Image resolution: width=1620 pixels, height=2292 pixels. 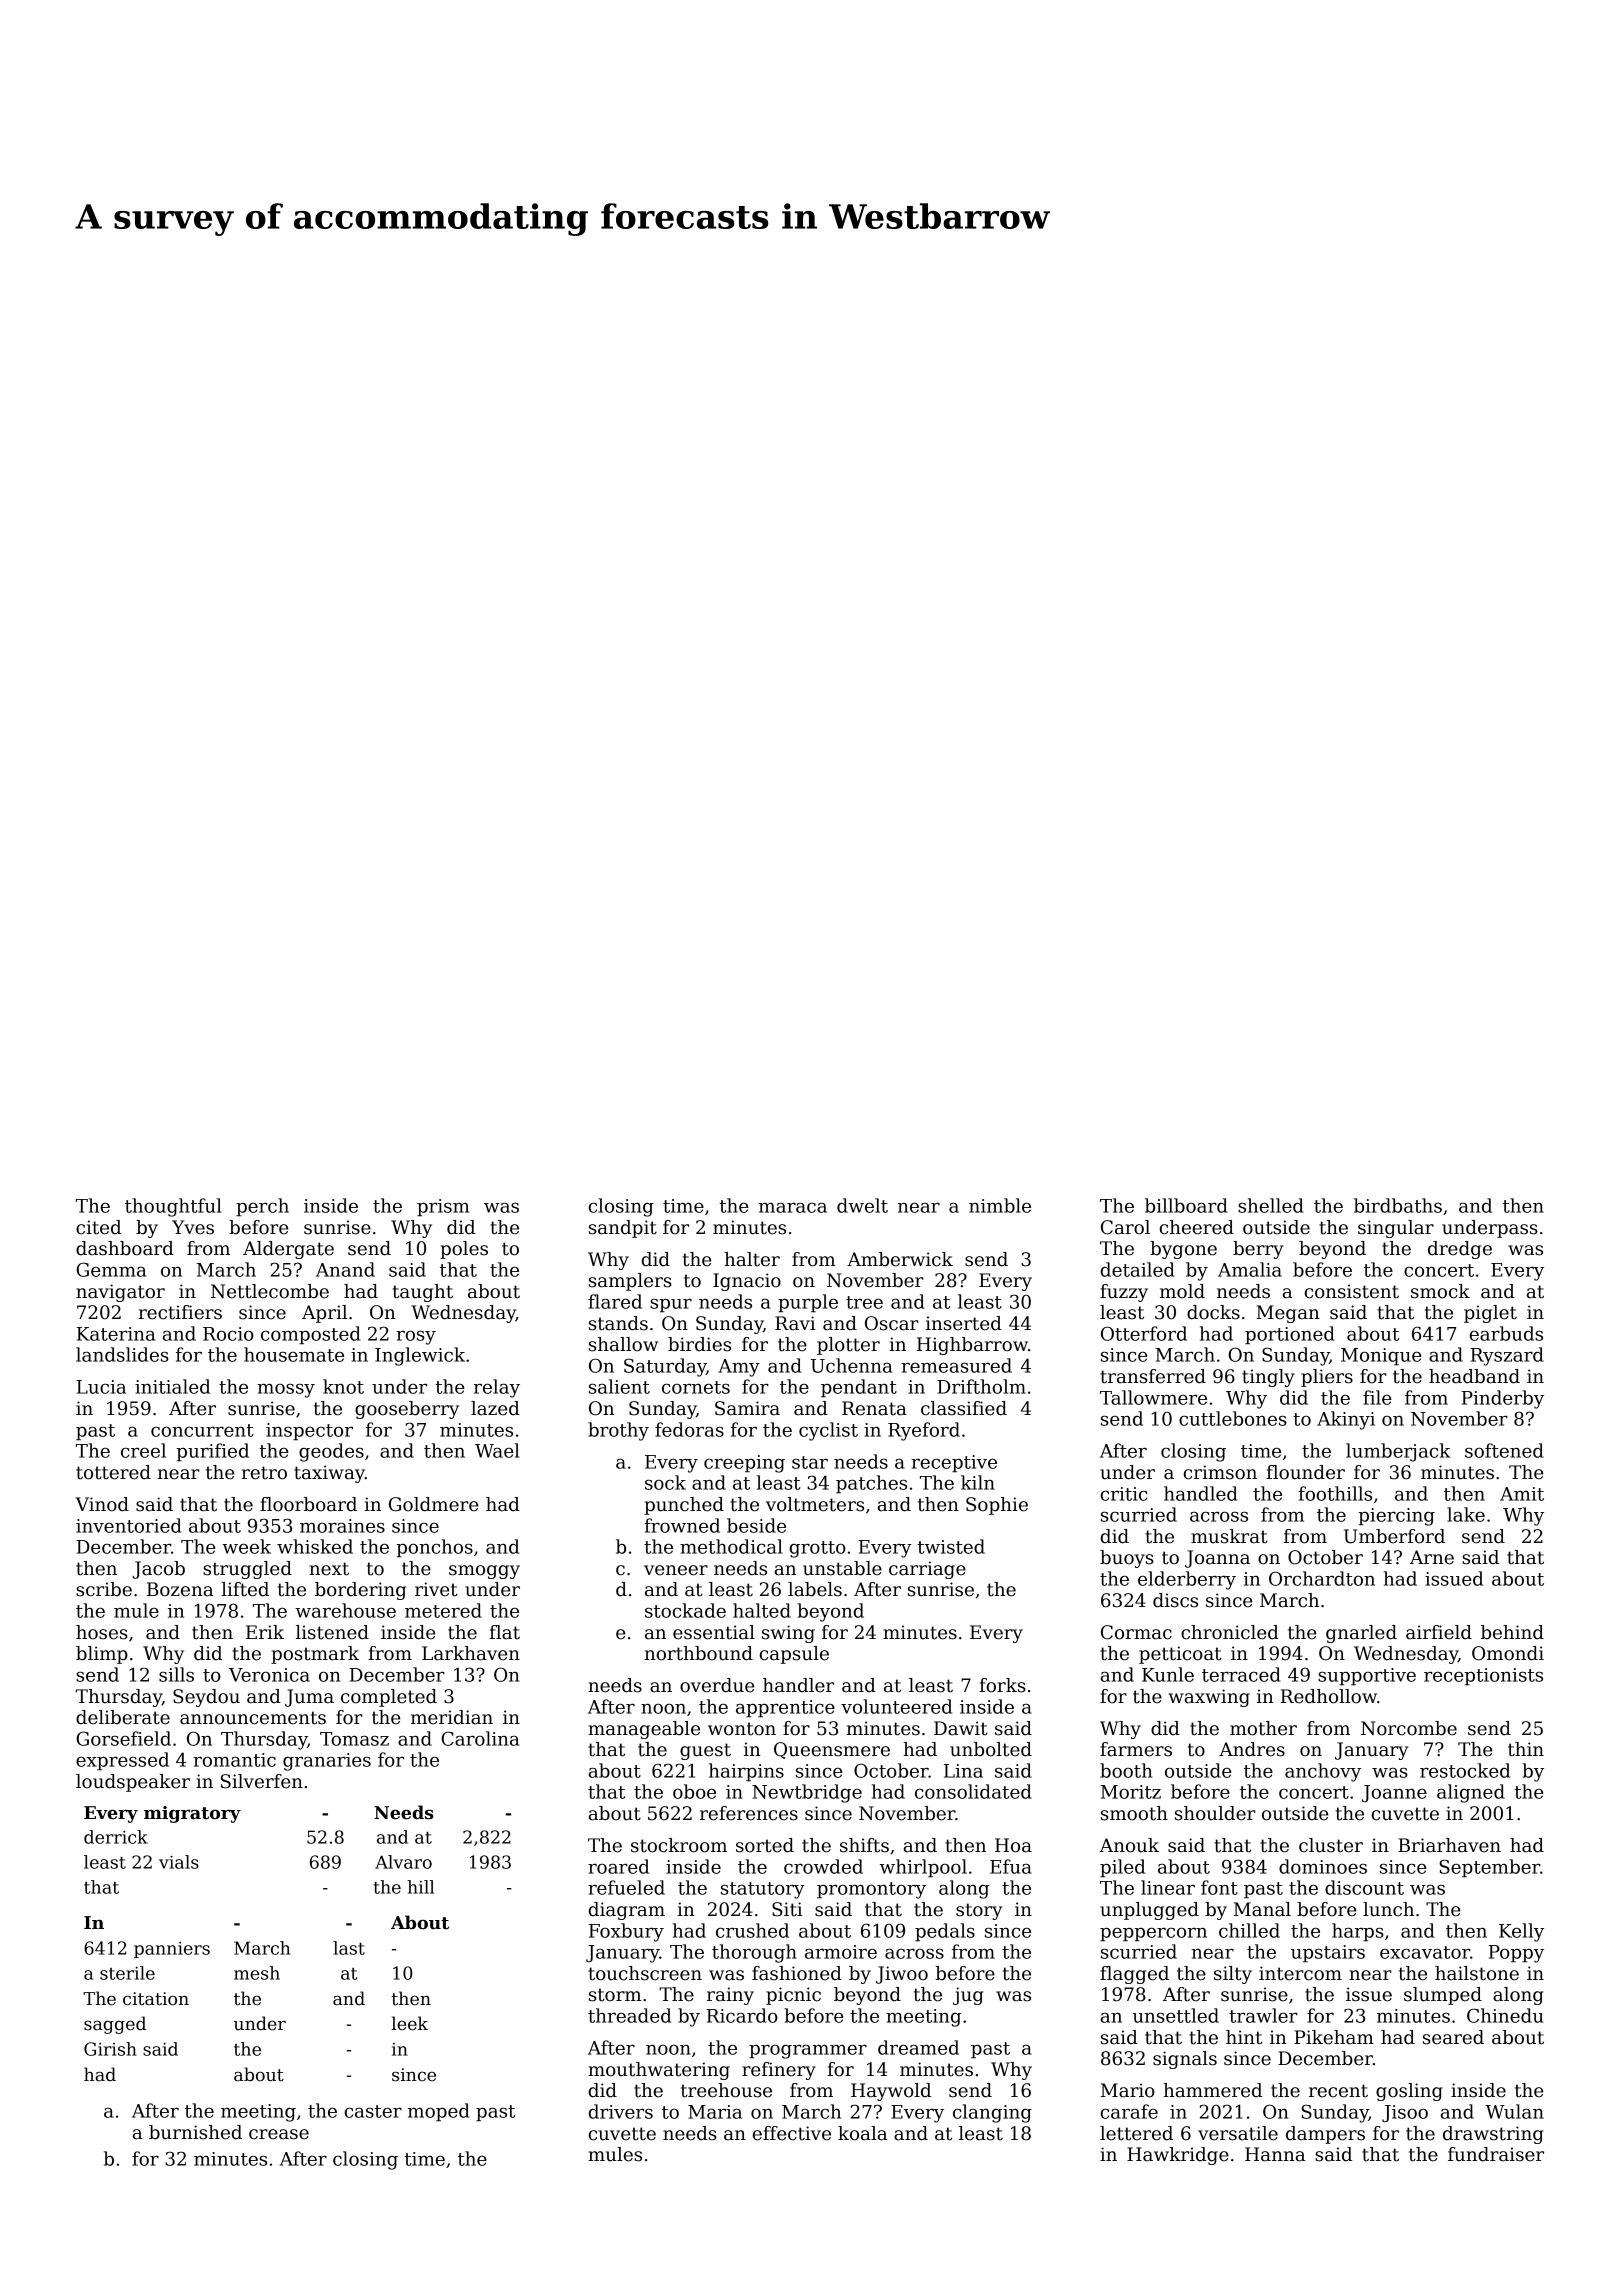 I want to click on dwelt, so click(x=862, y=1205).
